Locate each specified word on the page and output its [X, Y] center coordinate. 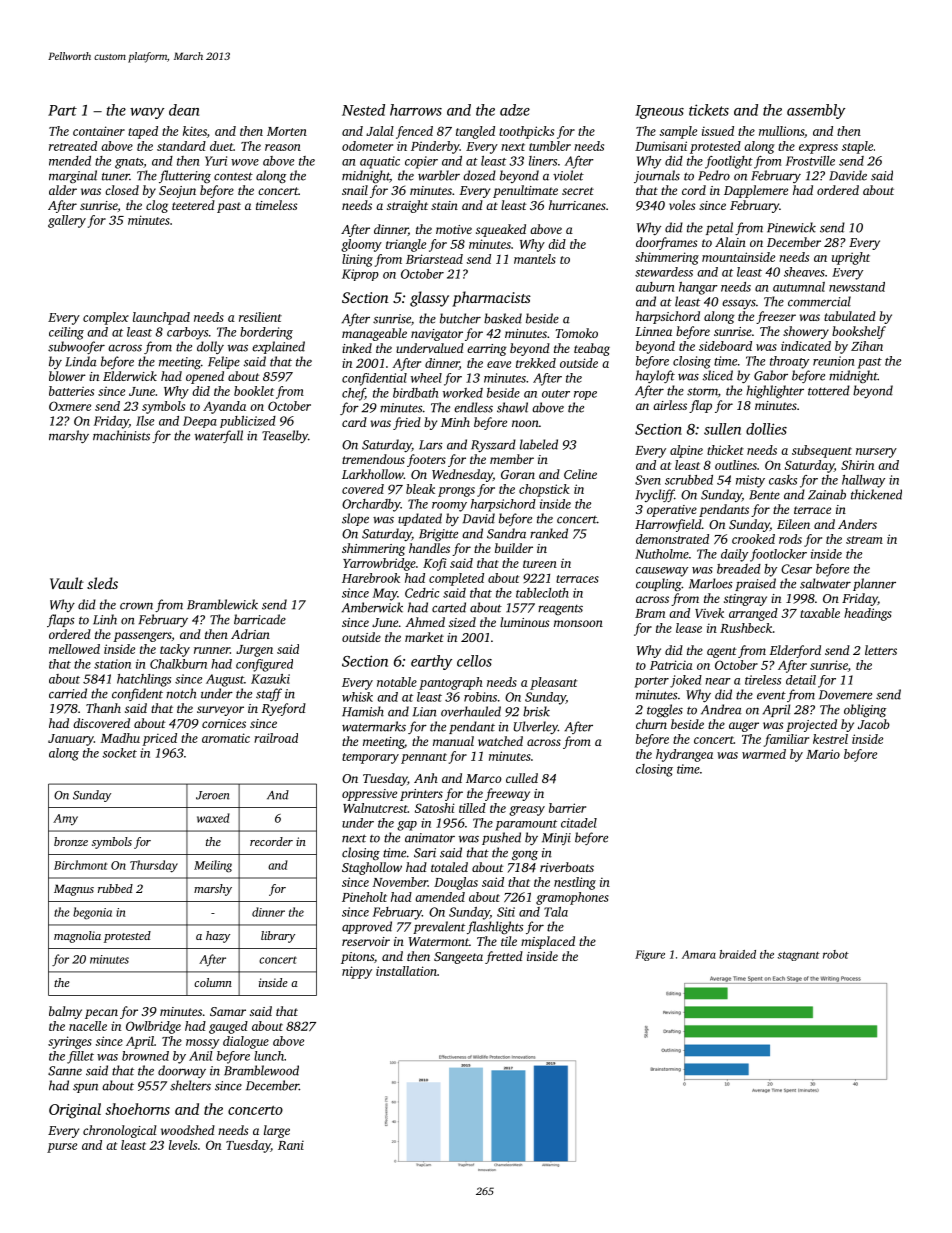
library [278, 937]
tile [509, 941]
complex [106, 318]
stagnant [799, 956]
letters [881, 650]
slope [355, 519]
